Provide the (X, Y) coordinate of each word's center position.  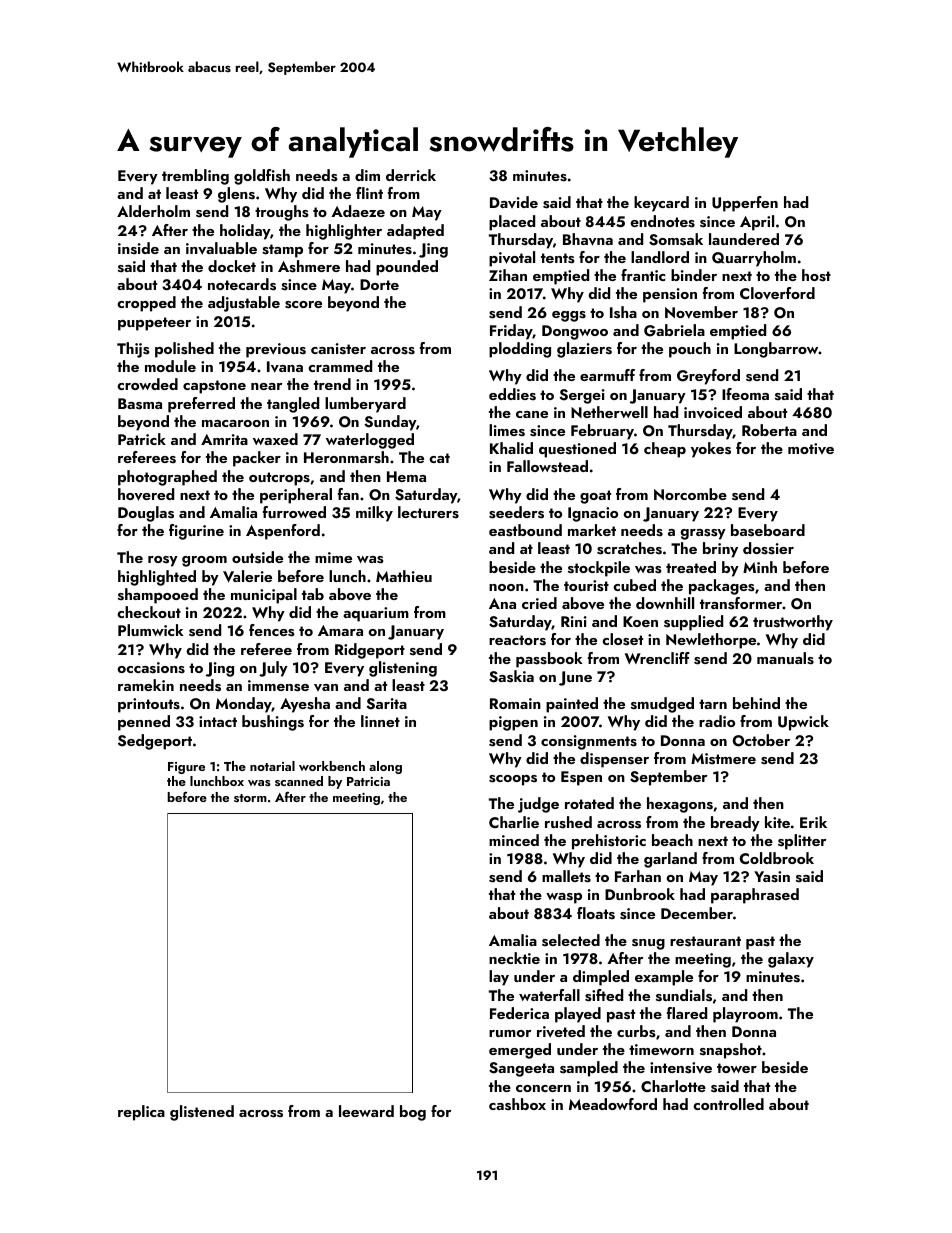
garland (670, 860)
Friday (511, 332)
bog (413, 1113)
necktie (514, 958)
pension (670, 295)
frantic (643, 275)
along (385, 767)
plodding (520, 350)
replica (141, 1113)
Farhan (638, 876)
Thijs (133, 350)
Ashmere (309, 266)
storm (250, 798)
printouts (149, 705)
